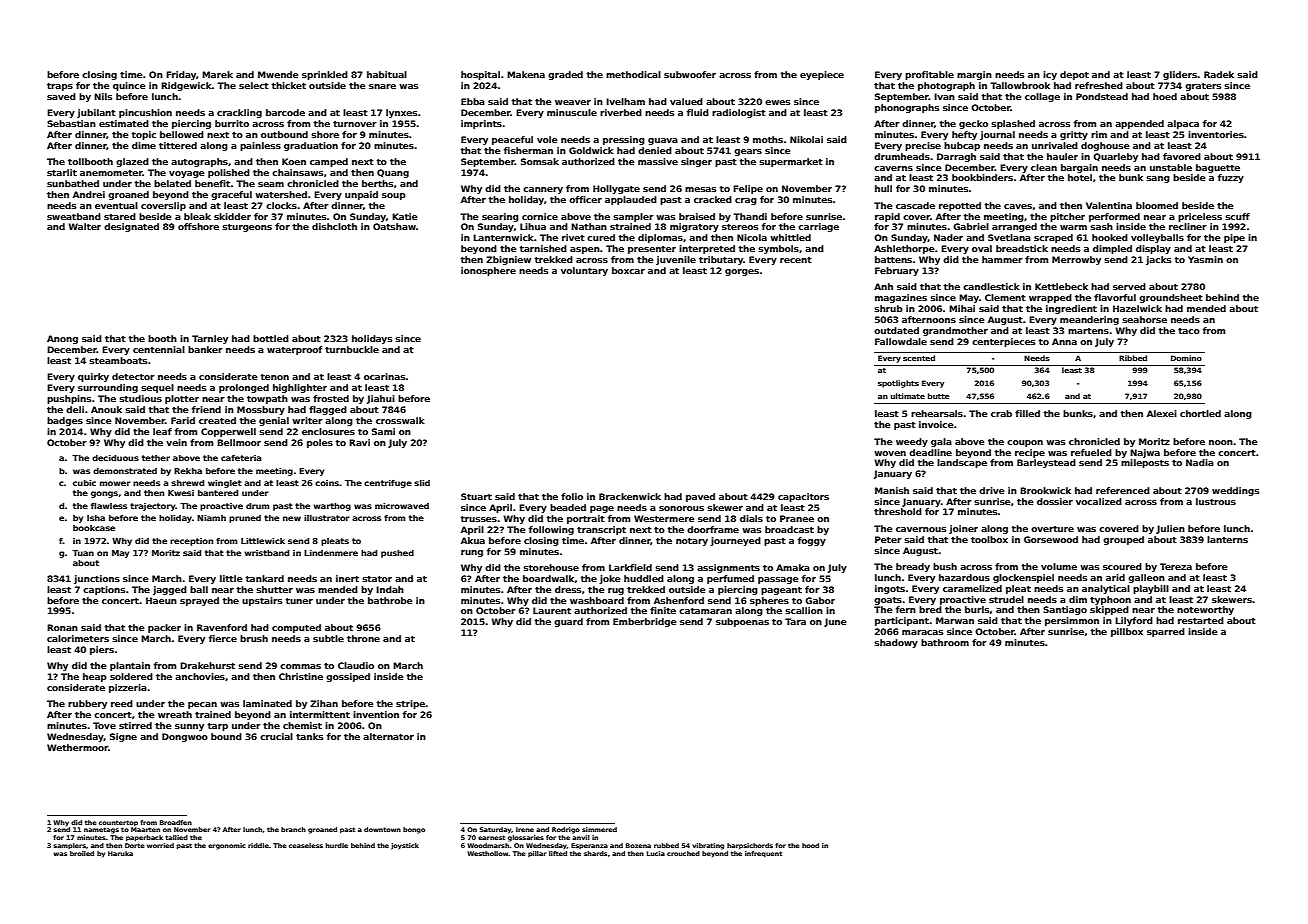  I want to click on sprinkled, so click(325, 75).
